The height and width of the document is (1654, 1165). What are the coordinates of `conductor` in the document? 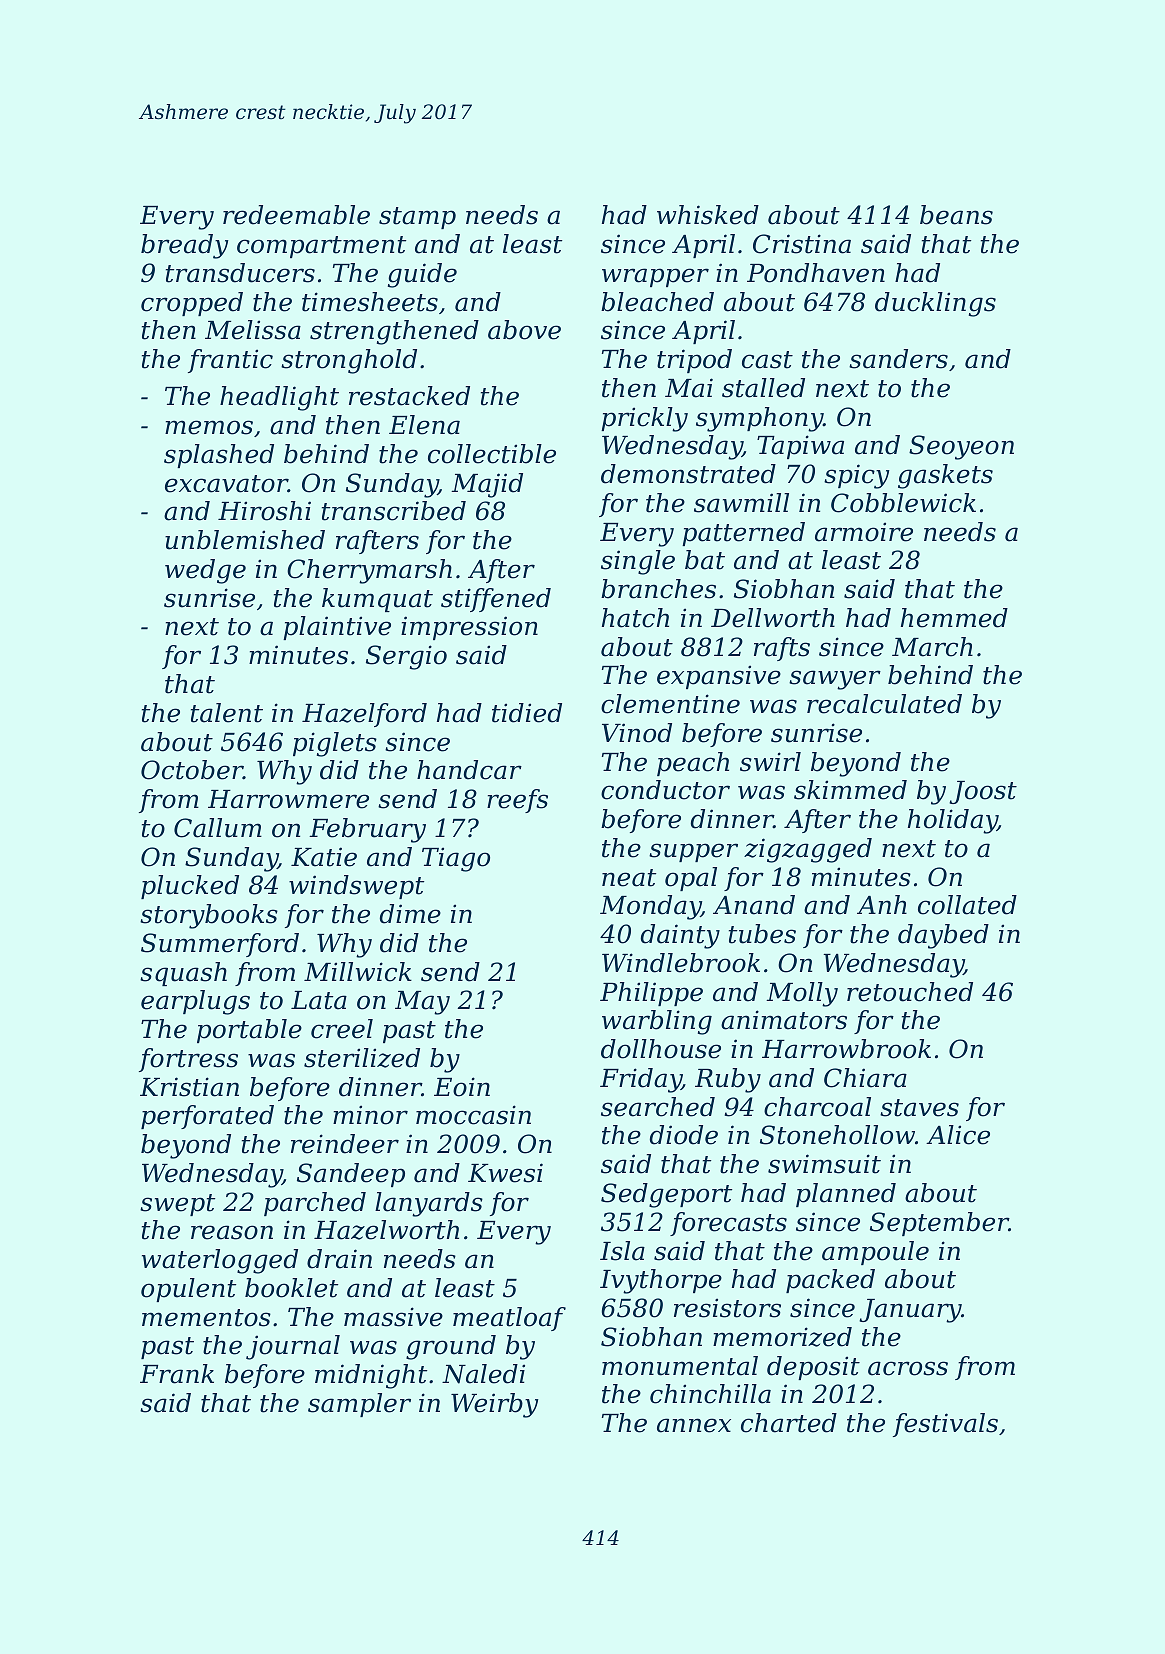 It's located at (665, 790).
